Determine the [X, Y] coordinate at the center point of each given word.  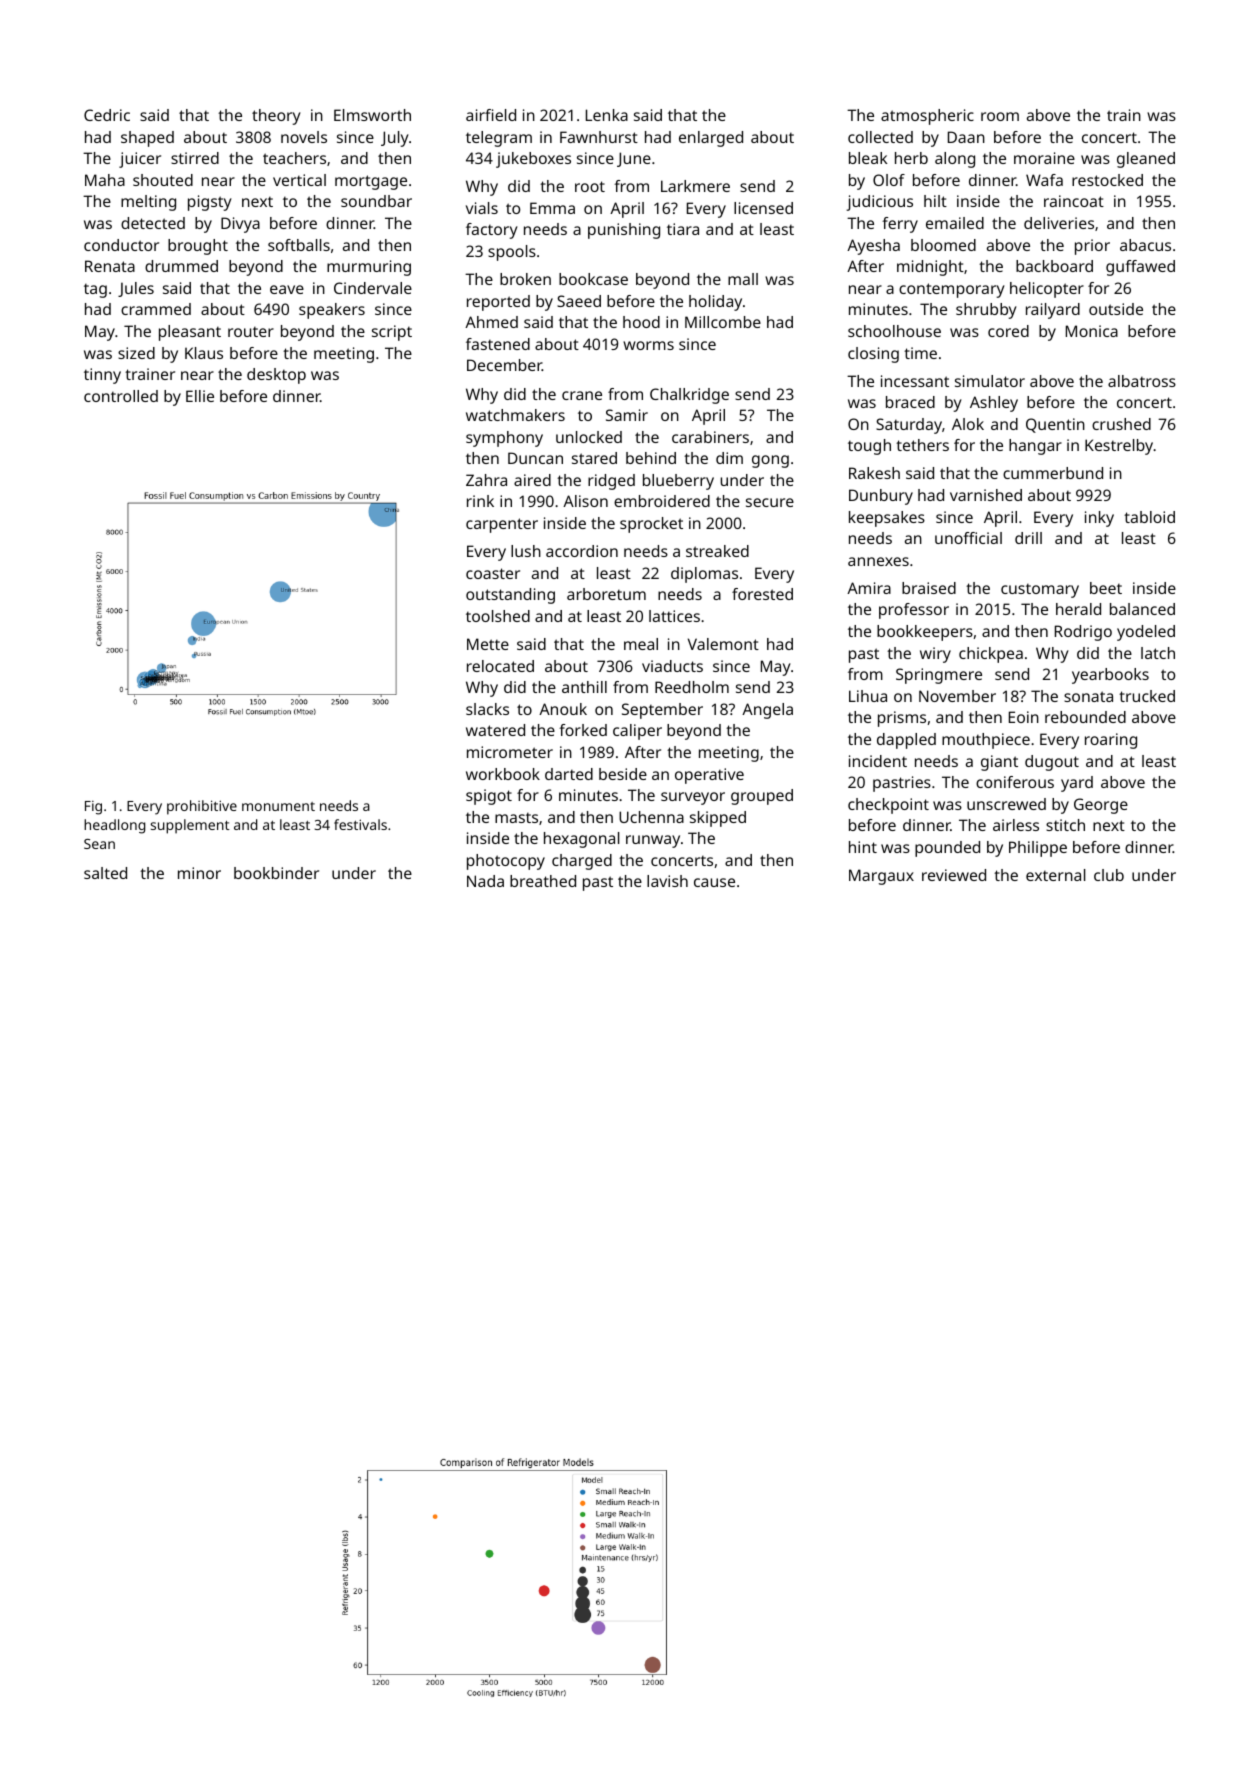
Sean [99, 844]
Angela [767, 711]
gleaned [1146, 160]
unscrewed [1006, 804]
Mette [488, 644]
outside [1116, 309]
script [392, 333]
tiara [683, 229]
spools [512, 253]
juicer [140, 160]
